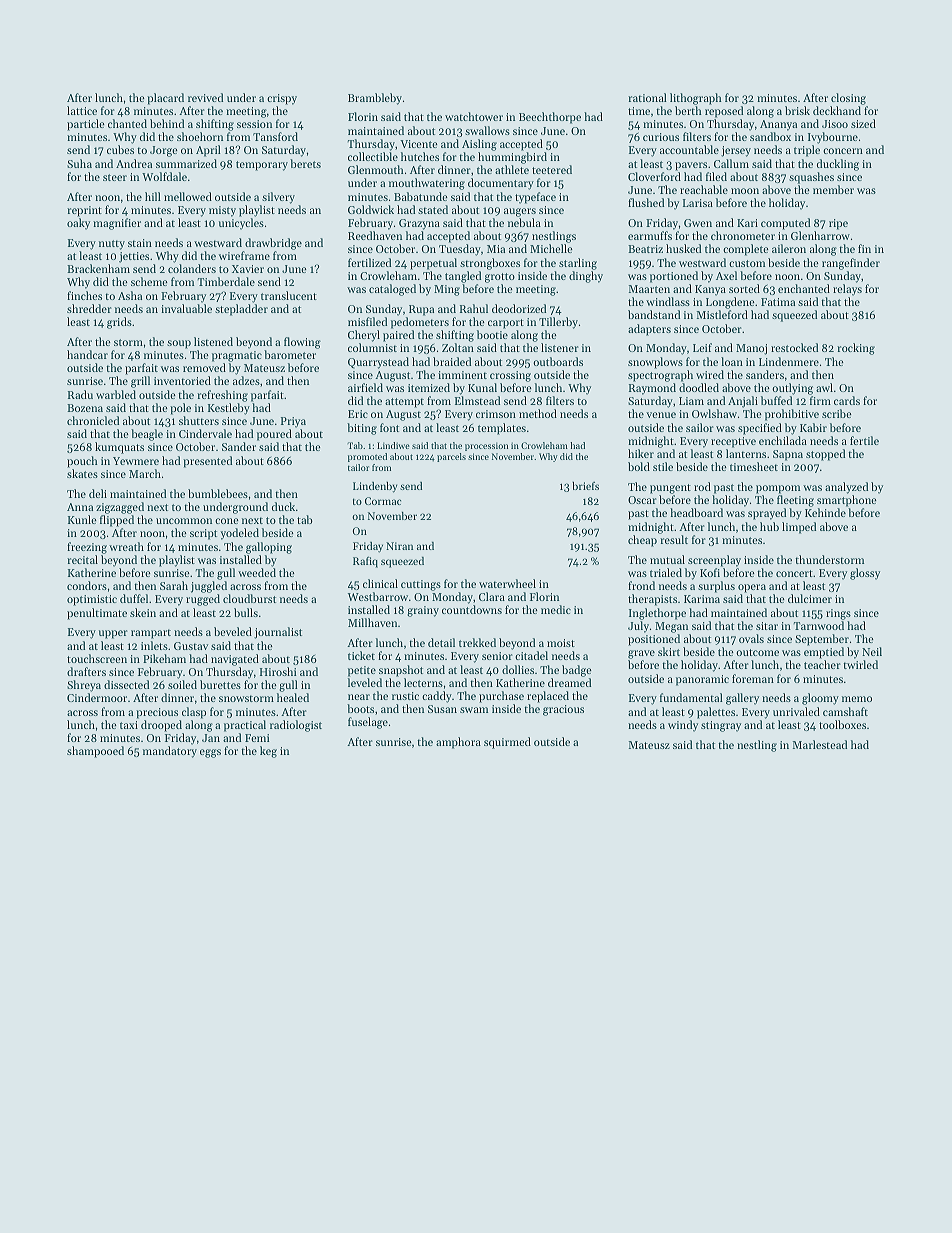  Describe the element at coordinates (262, 166) in the page. I see `temporary` at that location.
